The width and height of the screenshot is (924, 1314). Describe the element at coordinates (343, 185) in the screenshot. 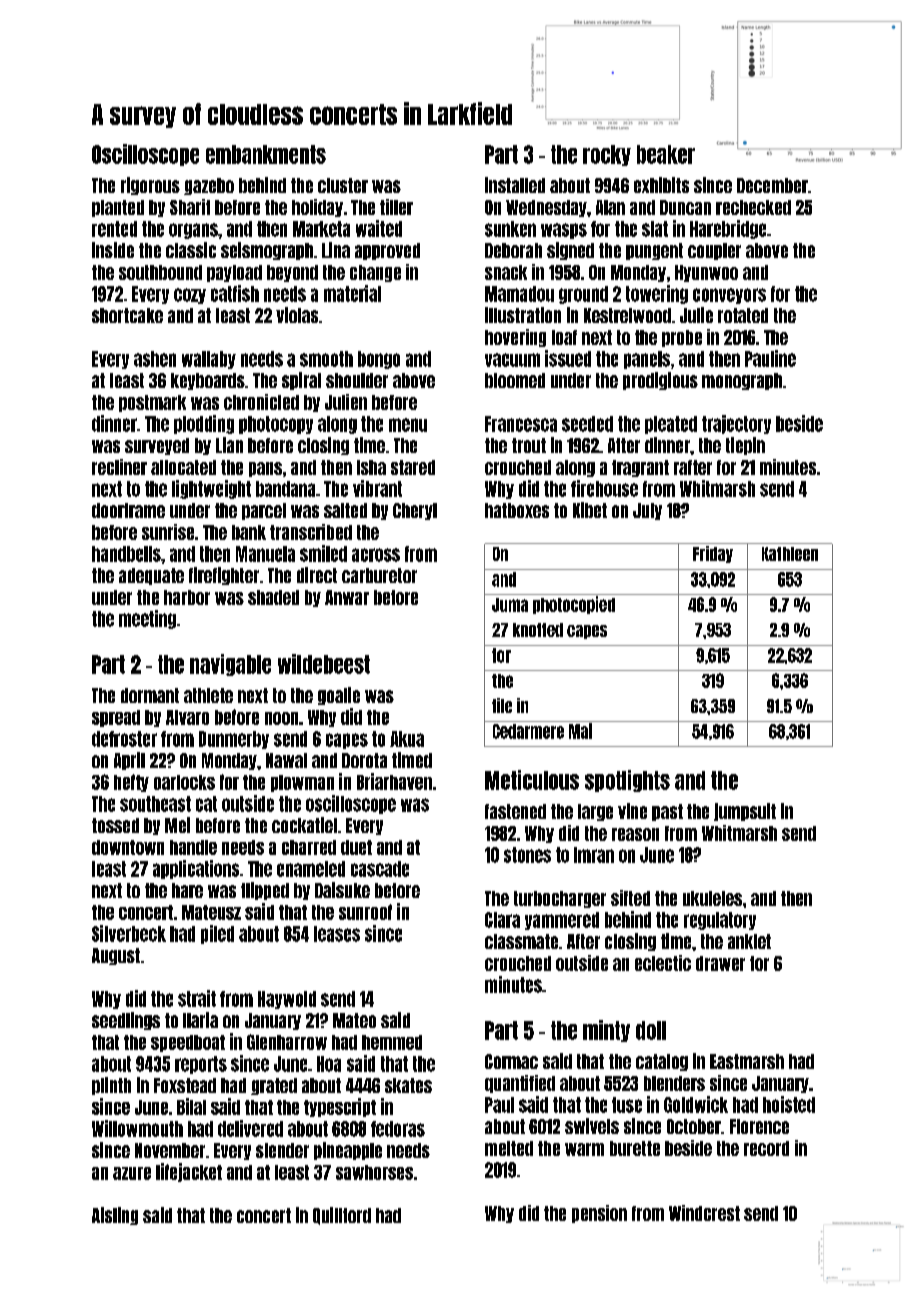

I see `cluster` at that location.
